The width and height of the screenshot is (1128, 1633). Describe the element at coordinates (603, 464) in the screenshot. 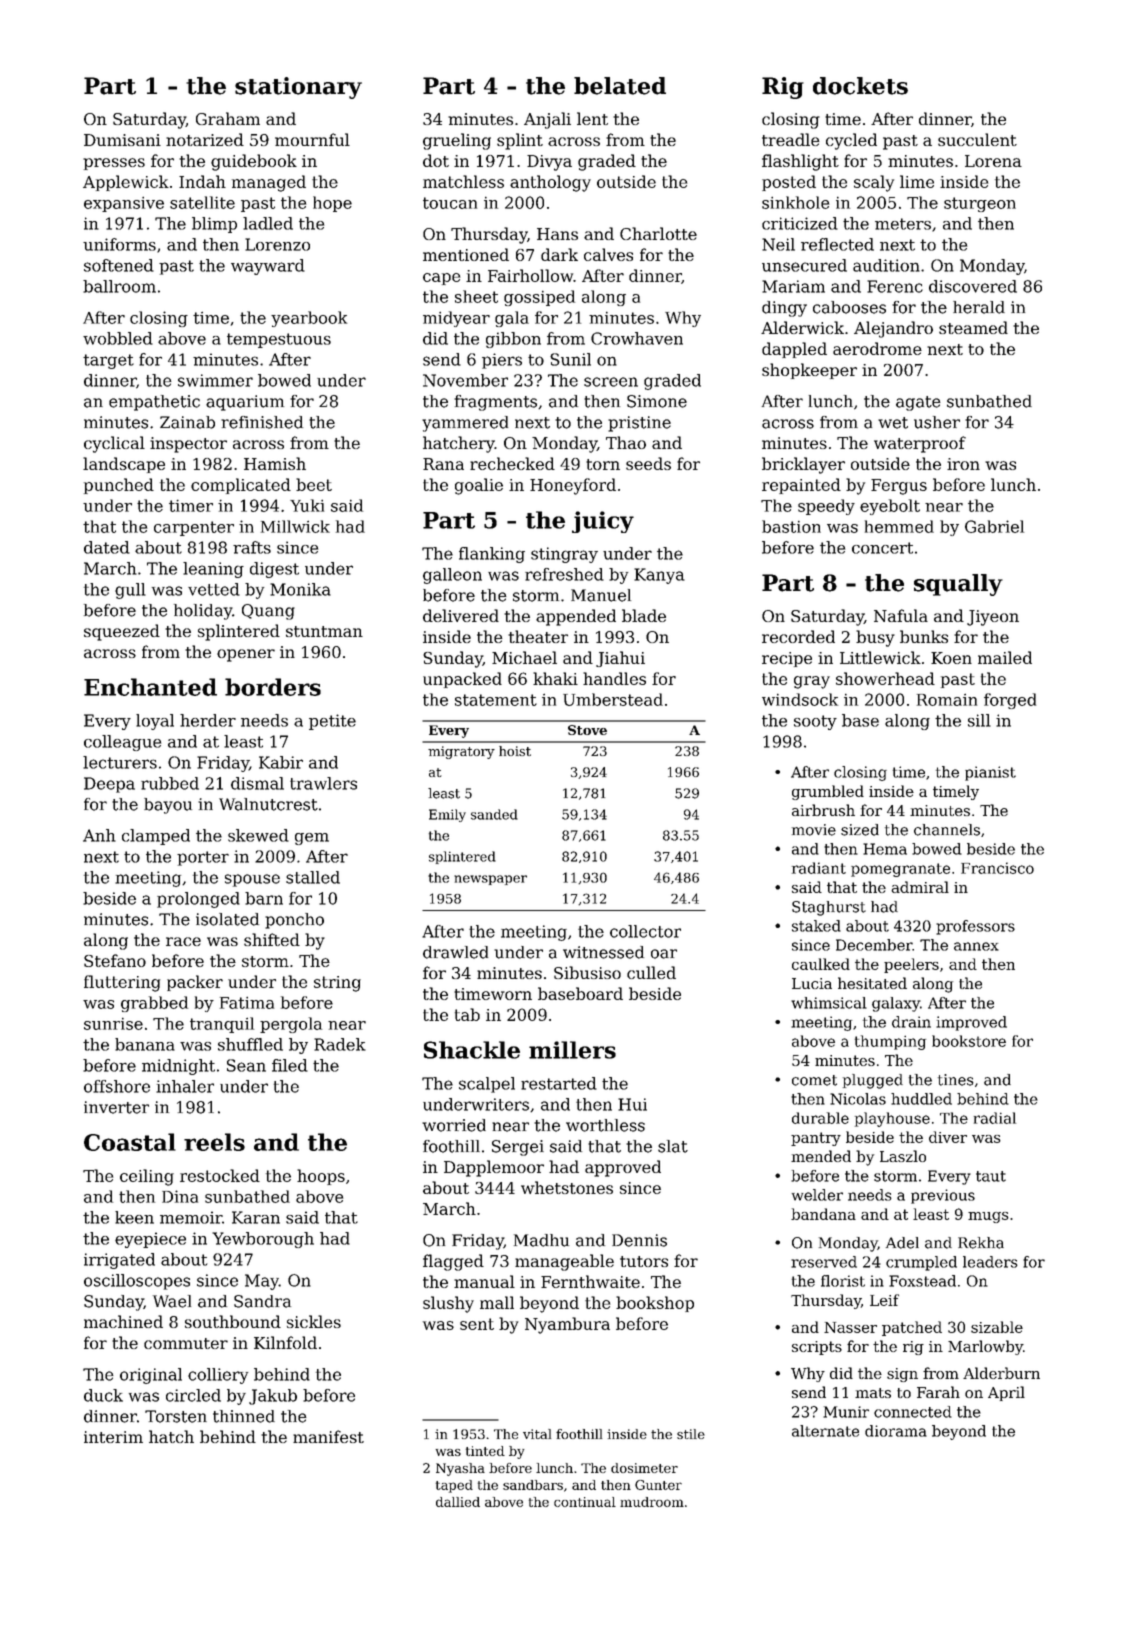

I see `torn` at that location.
